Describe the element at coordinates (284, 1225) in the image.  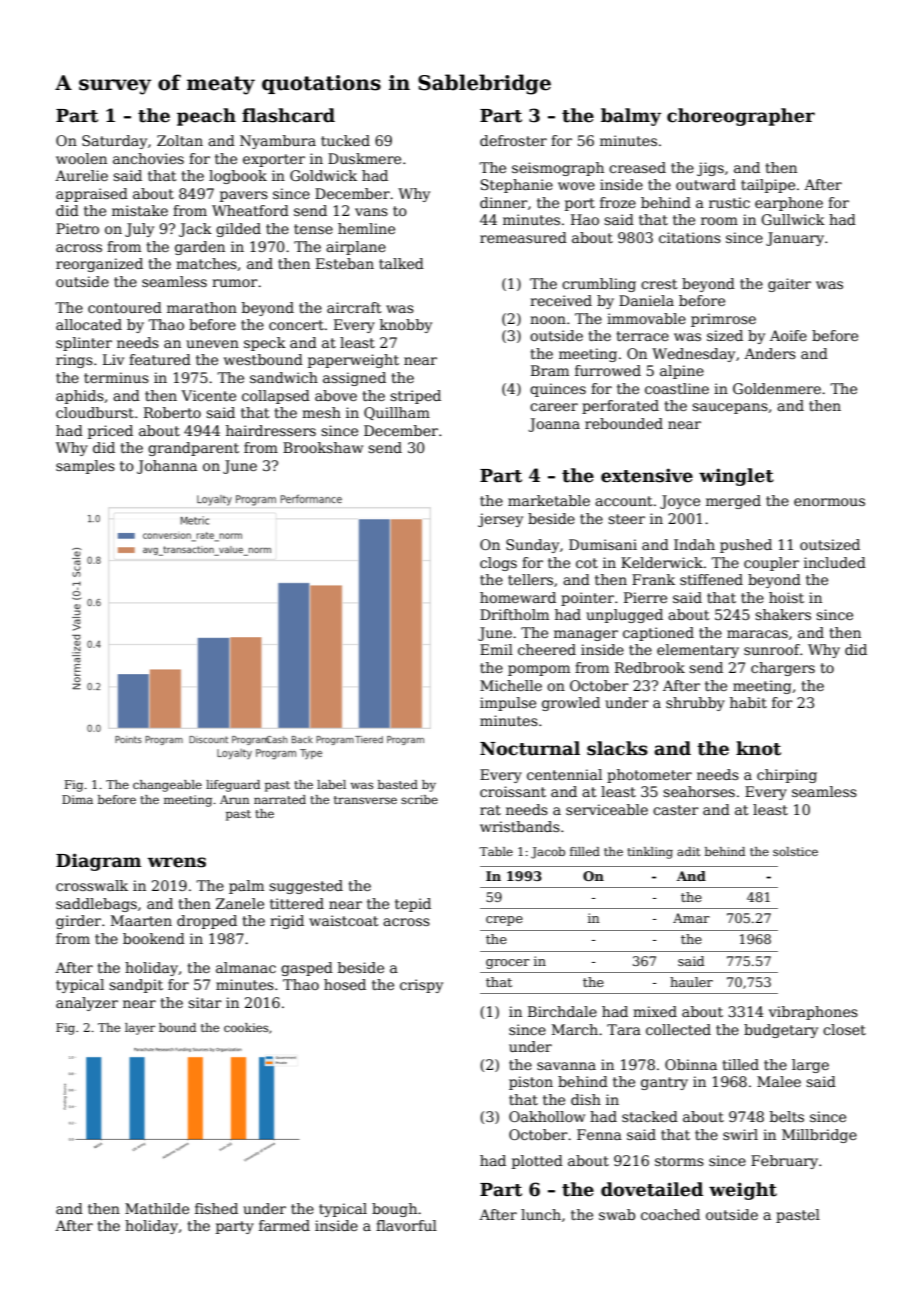
I see `farmed` at that location.
